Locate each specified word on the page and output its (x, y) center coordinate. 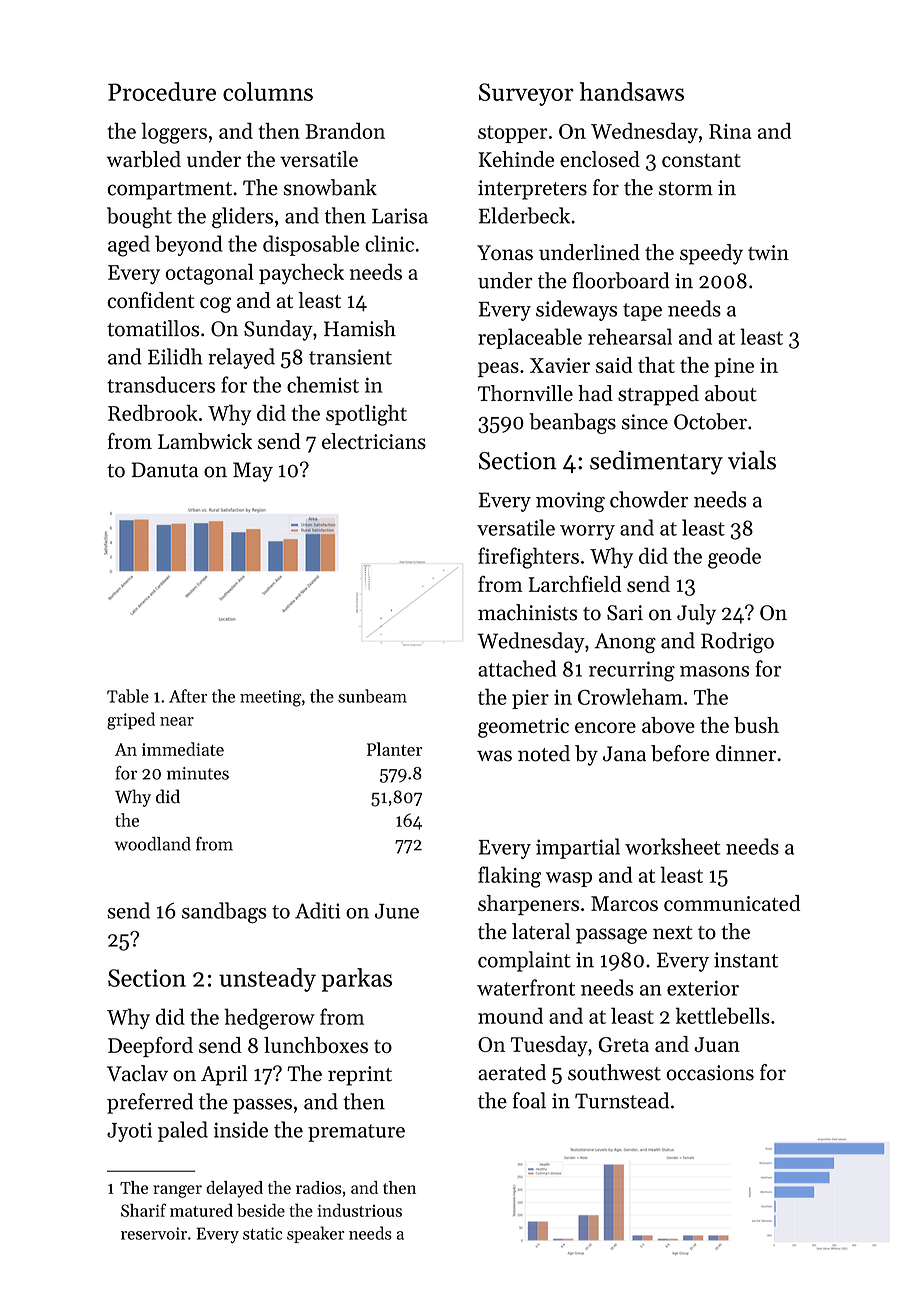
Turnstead (622, 1100)
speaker (316, 1234)
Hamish (360, 328)
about (731, 393)
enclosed (600, 159)
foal (529, 1100)
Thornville (525, 393)
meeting (270, 698)
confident (151, 300)
